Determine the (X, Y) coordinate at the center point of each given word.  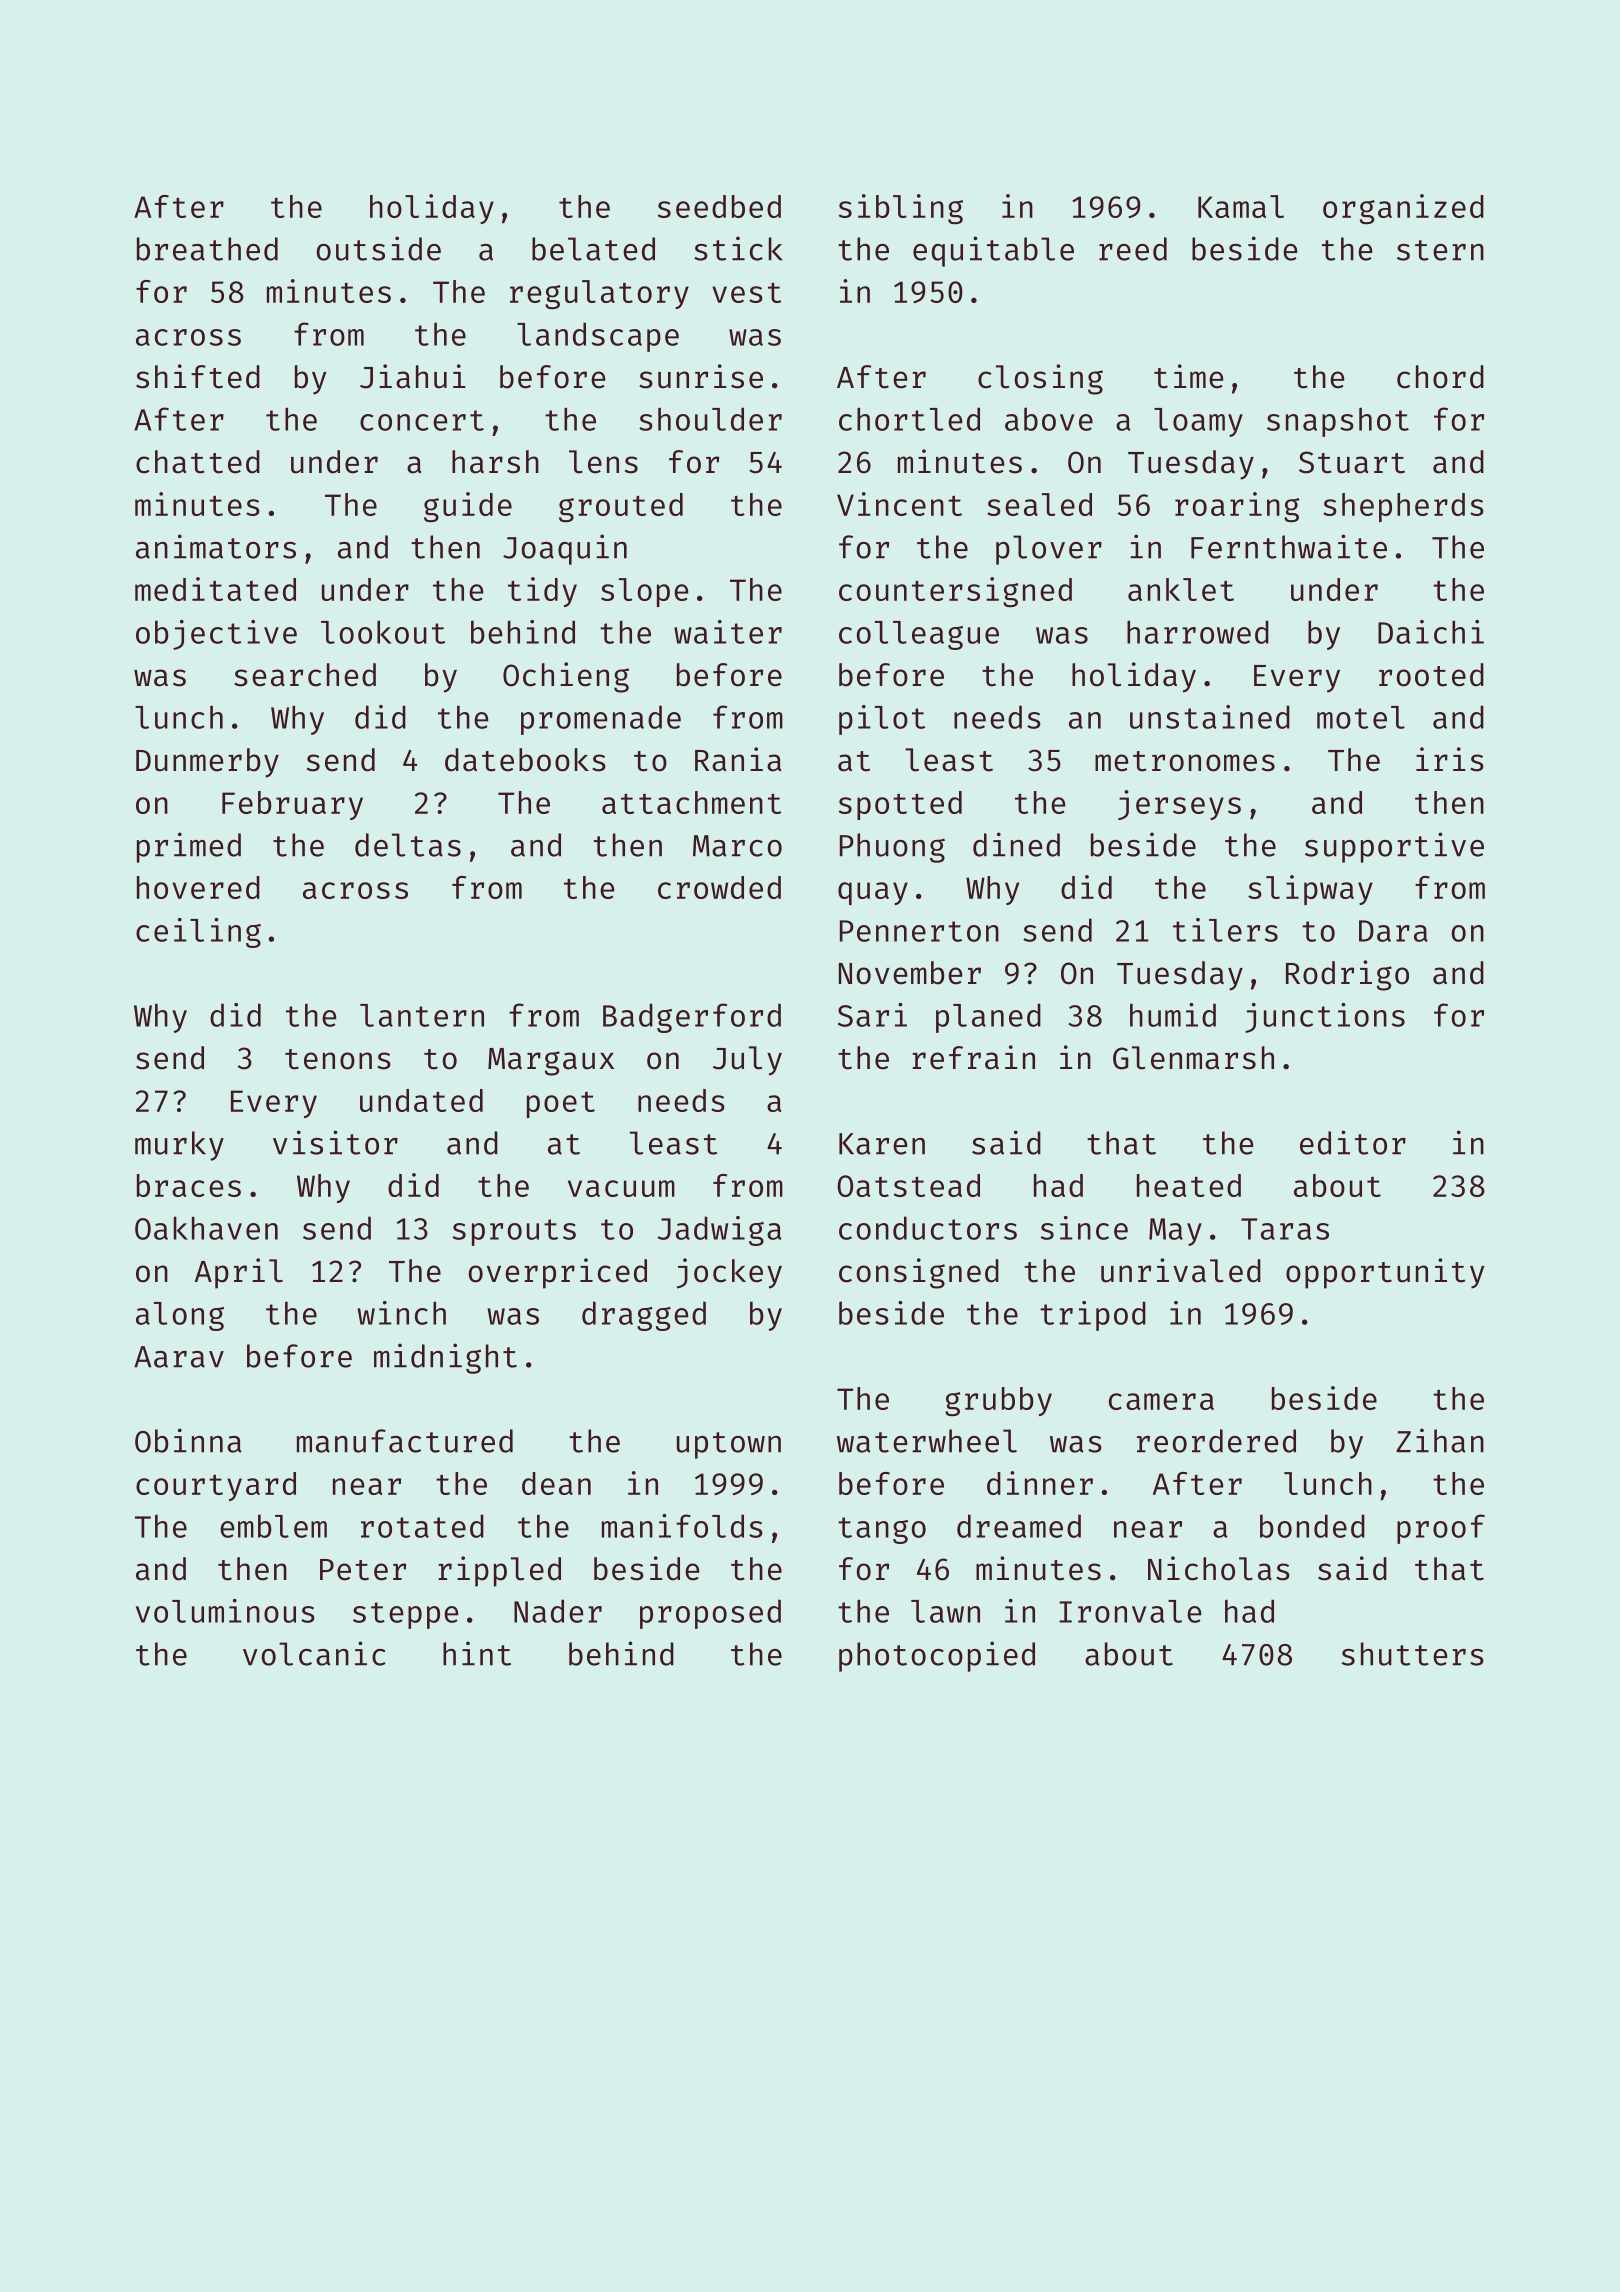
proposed (710, 1614)
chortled (909, 419)
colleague (919, 635)
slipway (1310, 890)
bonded (1312, 1526)
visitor (335, 1142)
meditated (215, 589)
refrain (973, 1057)
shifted (198, 376)
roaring (1237, 507)
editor (1353, 1142)
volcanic (314, 1653)
